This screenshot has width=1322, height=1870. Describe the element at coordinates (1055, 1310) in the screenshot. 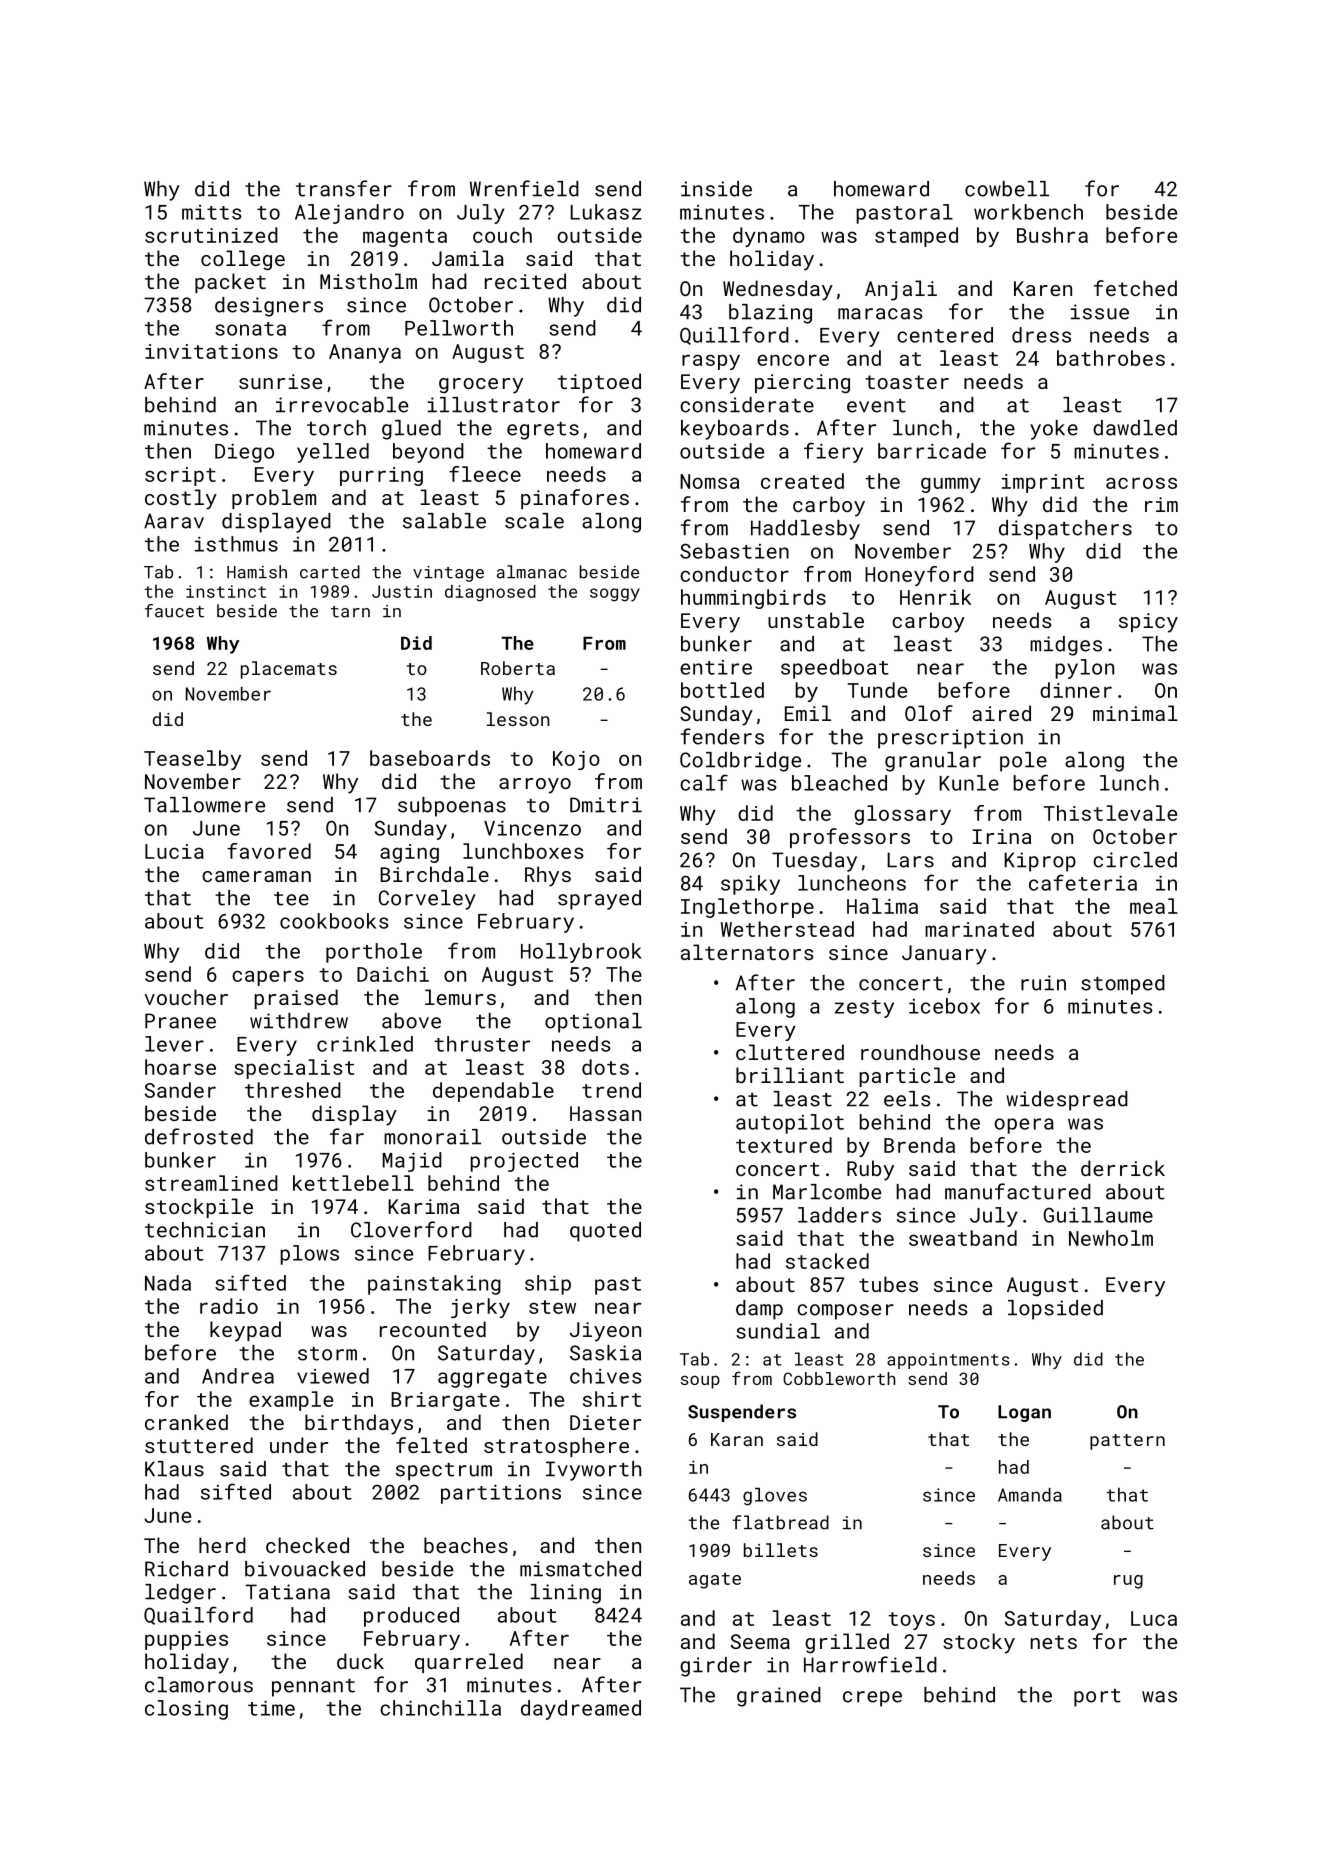

I see `lopsided` at that location.
